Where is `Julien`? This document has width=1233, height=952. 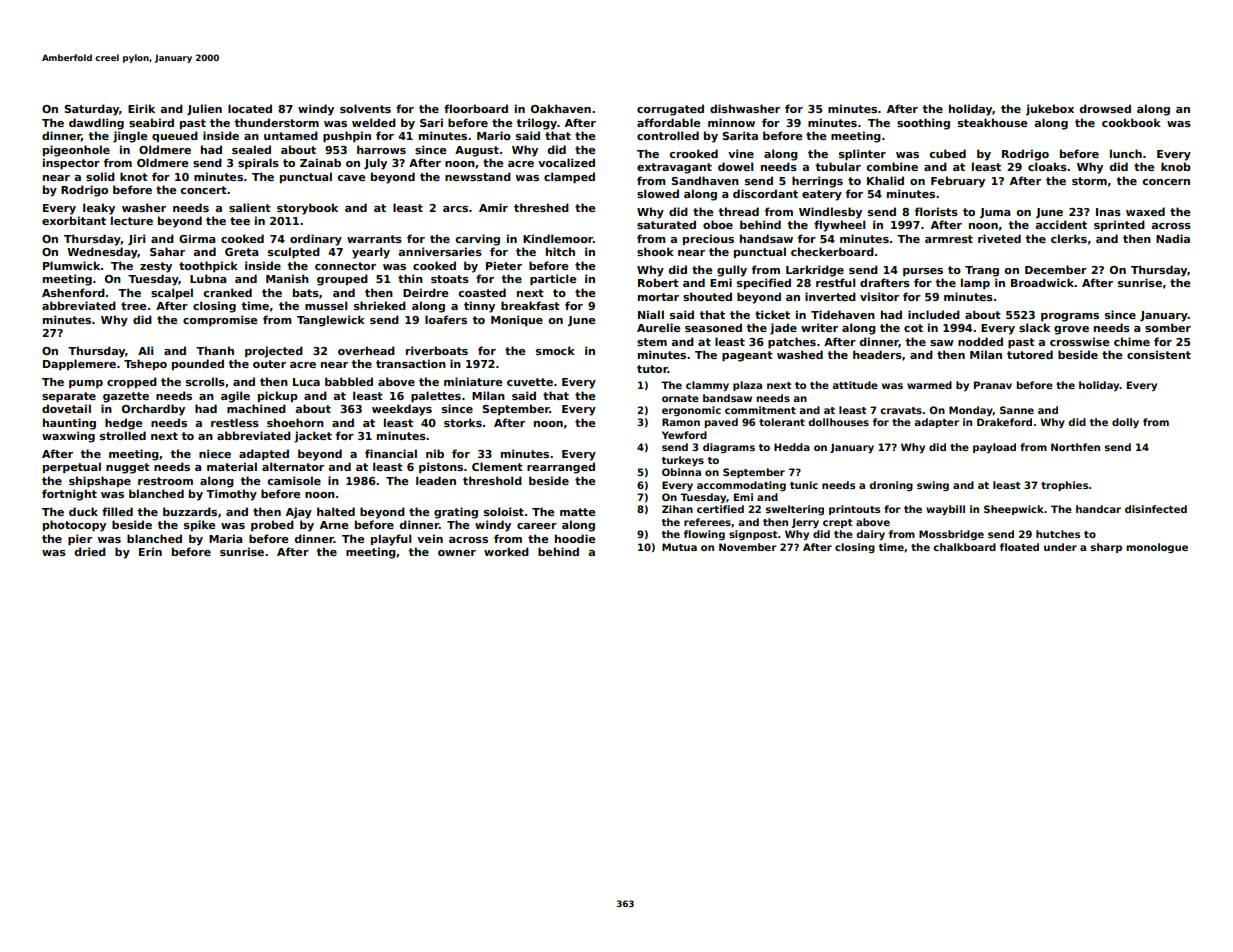 Julien is located at coordinates (204, 109).
